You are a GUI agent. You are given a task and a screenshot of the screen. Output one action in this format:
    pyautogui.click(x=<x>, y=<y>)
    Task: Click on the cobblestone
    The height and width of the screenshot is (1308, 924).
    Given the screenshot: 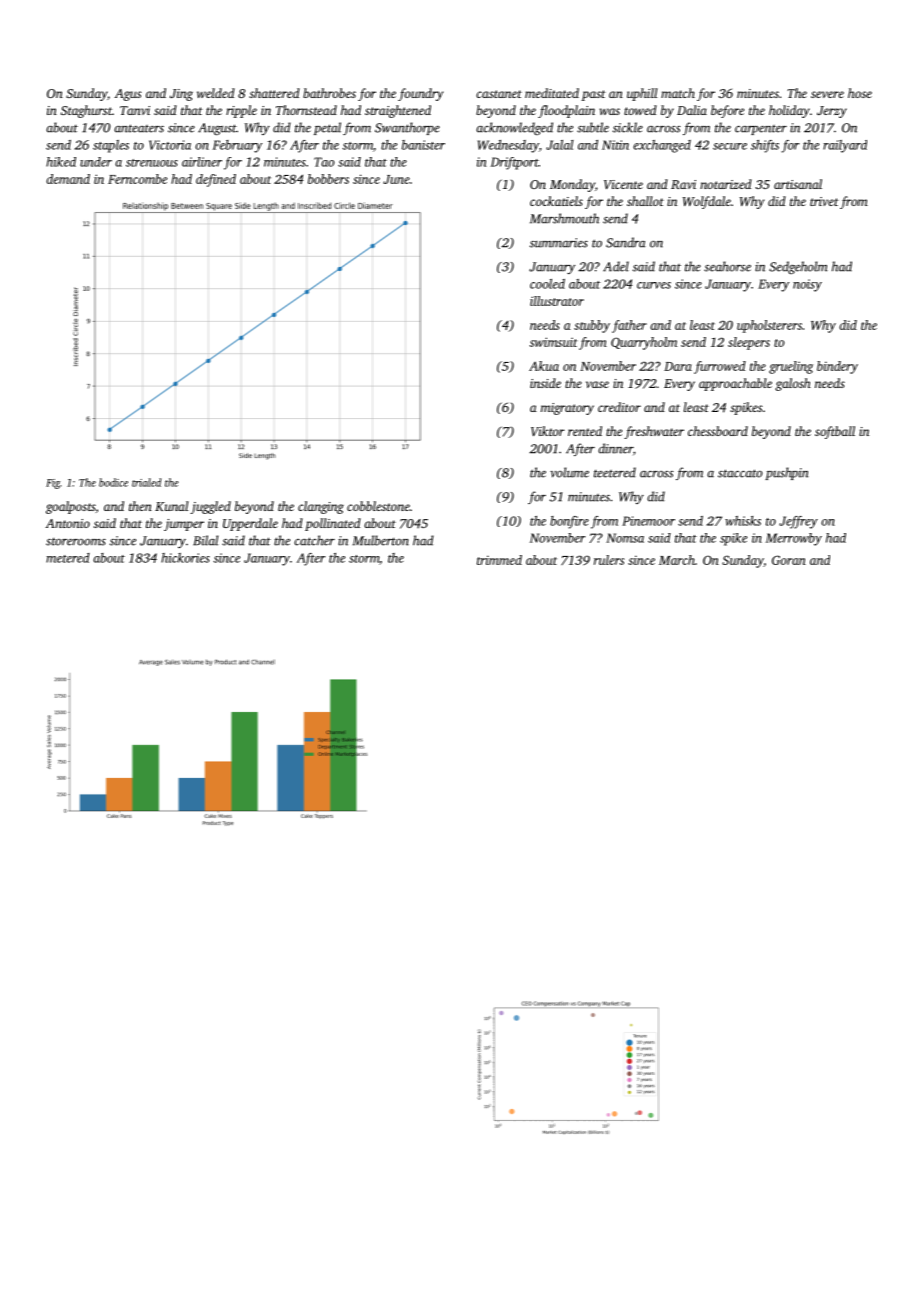 What is the action you would take?
    pyautogui.click(x=378, y=506)
